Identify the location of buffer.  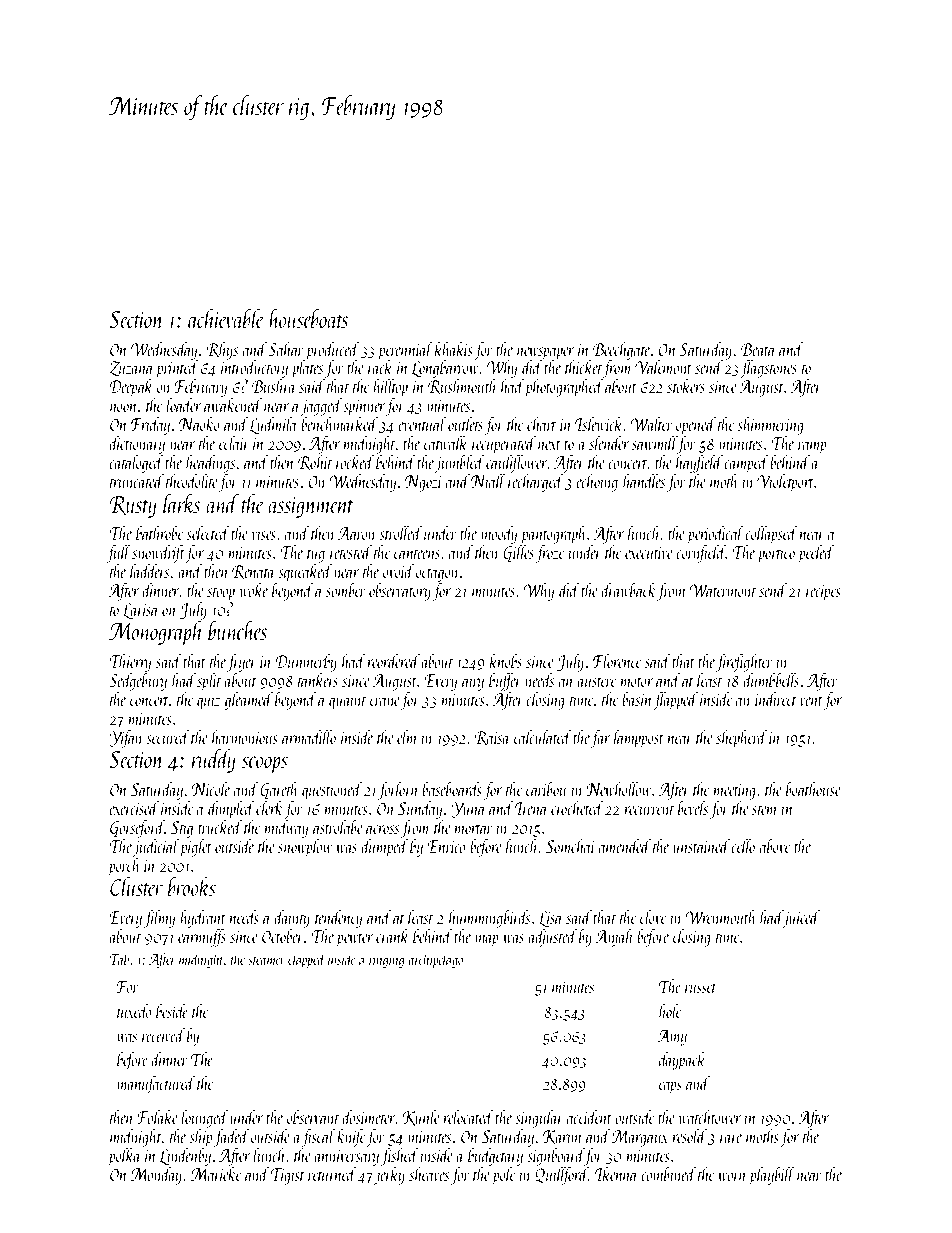
(505, 682).
